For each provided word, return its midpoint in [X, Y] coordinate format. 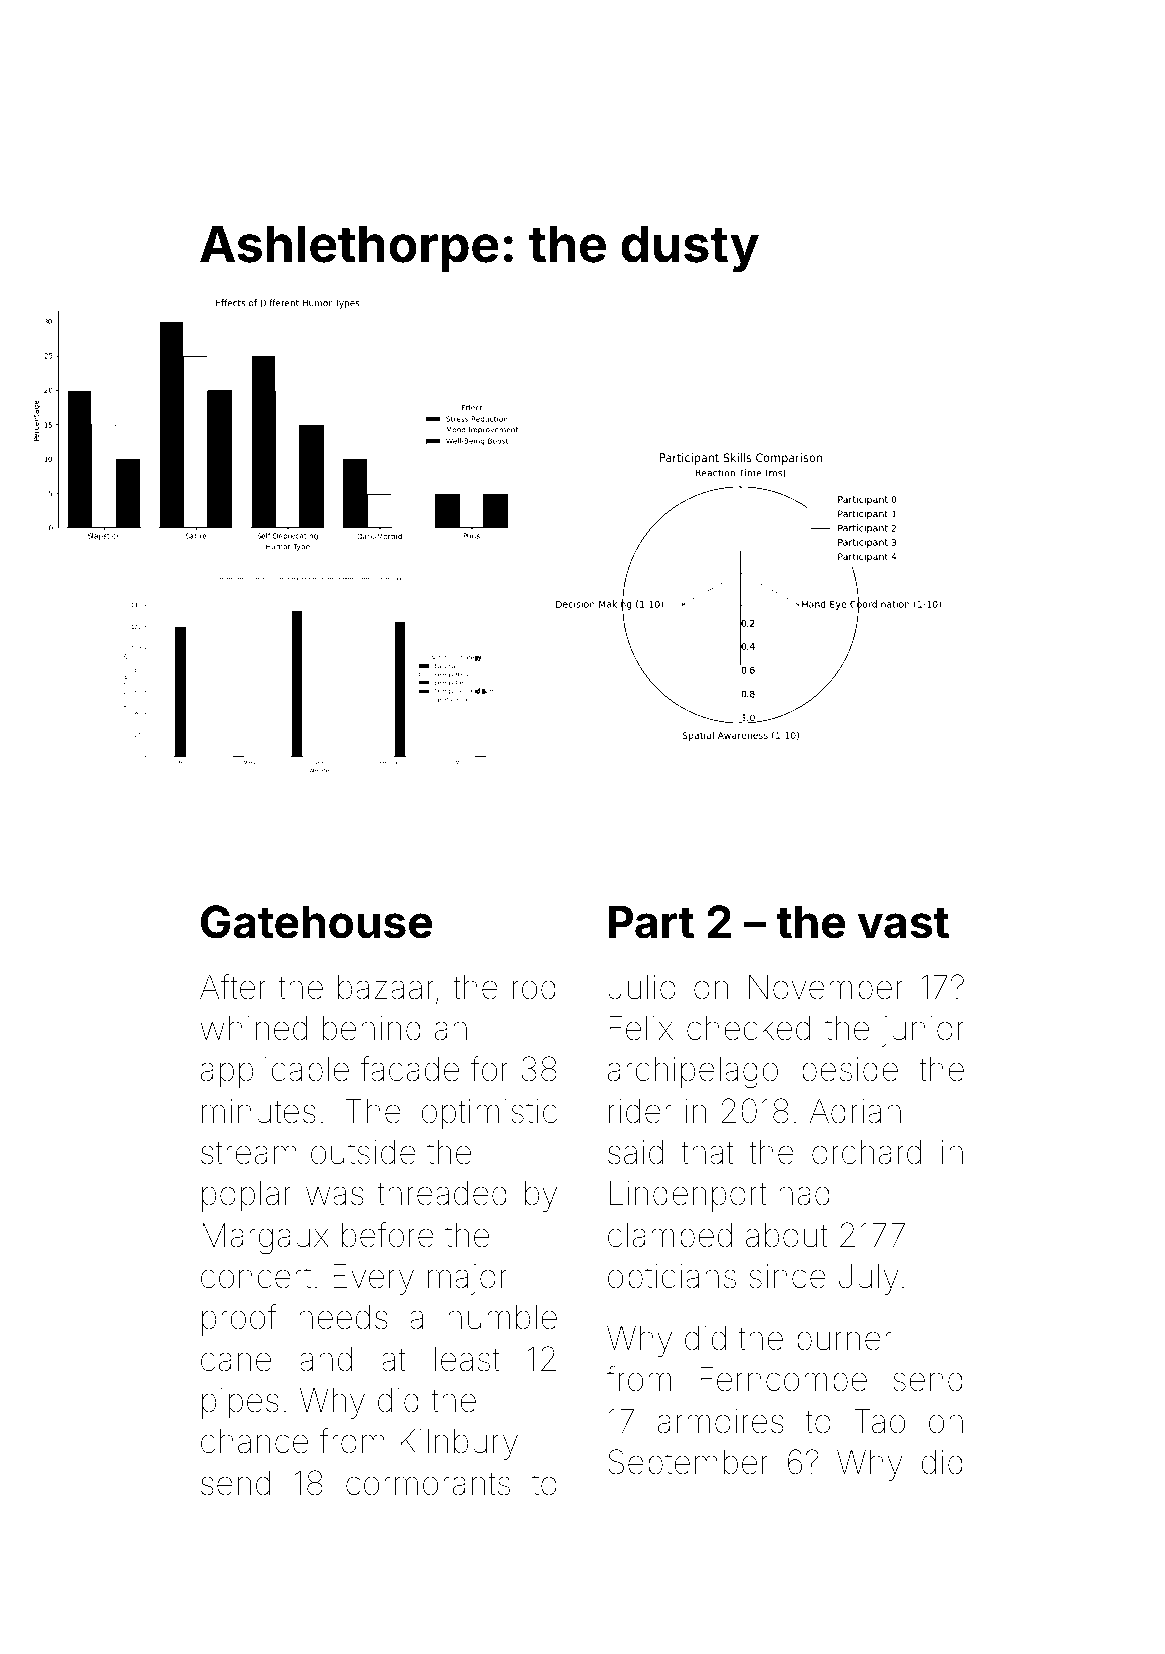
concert [256, 1277]
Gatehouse [316, 922]
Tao [879, 1421]
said [635, 1152]
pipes [240, 1403]
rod [534, 987]
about [786, 1235]
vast [903, 923]
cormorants [428, 1484]
